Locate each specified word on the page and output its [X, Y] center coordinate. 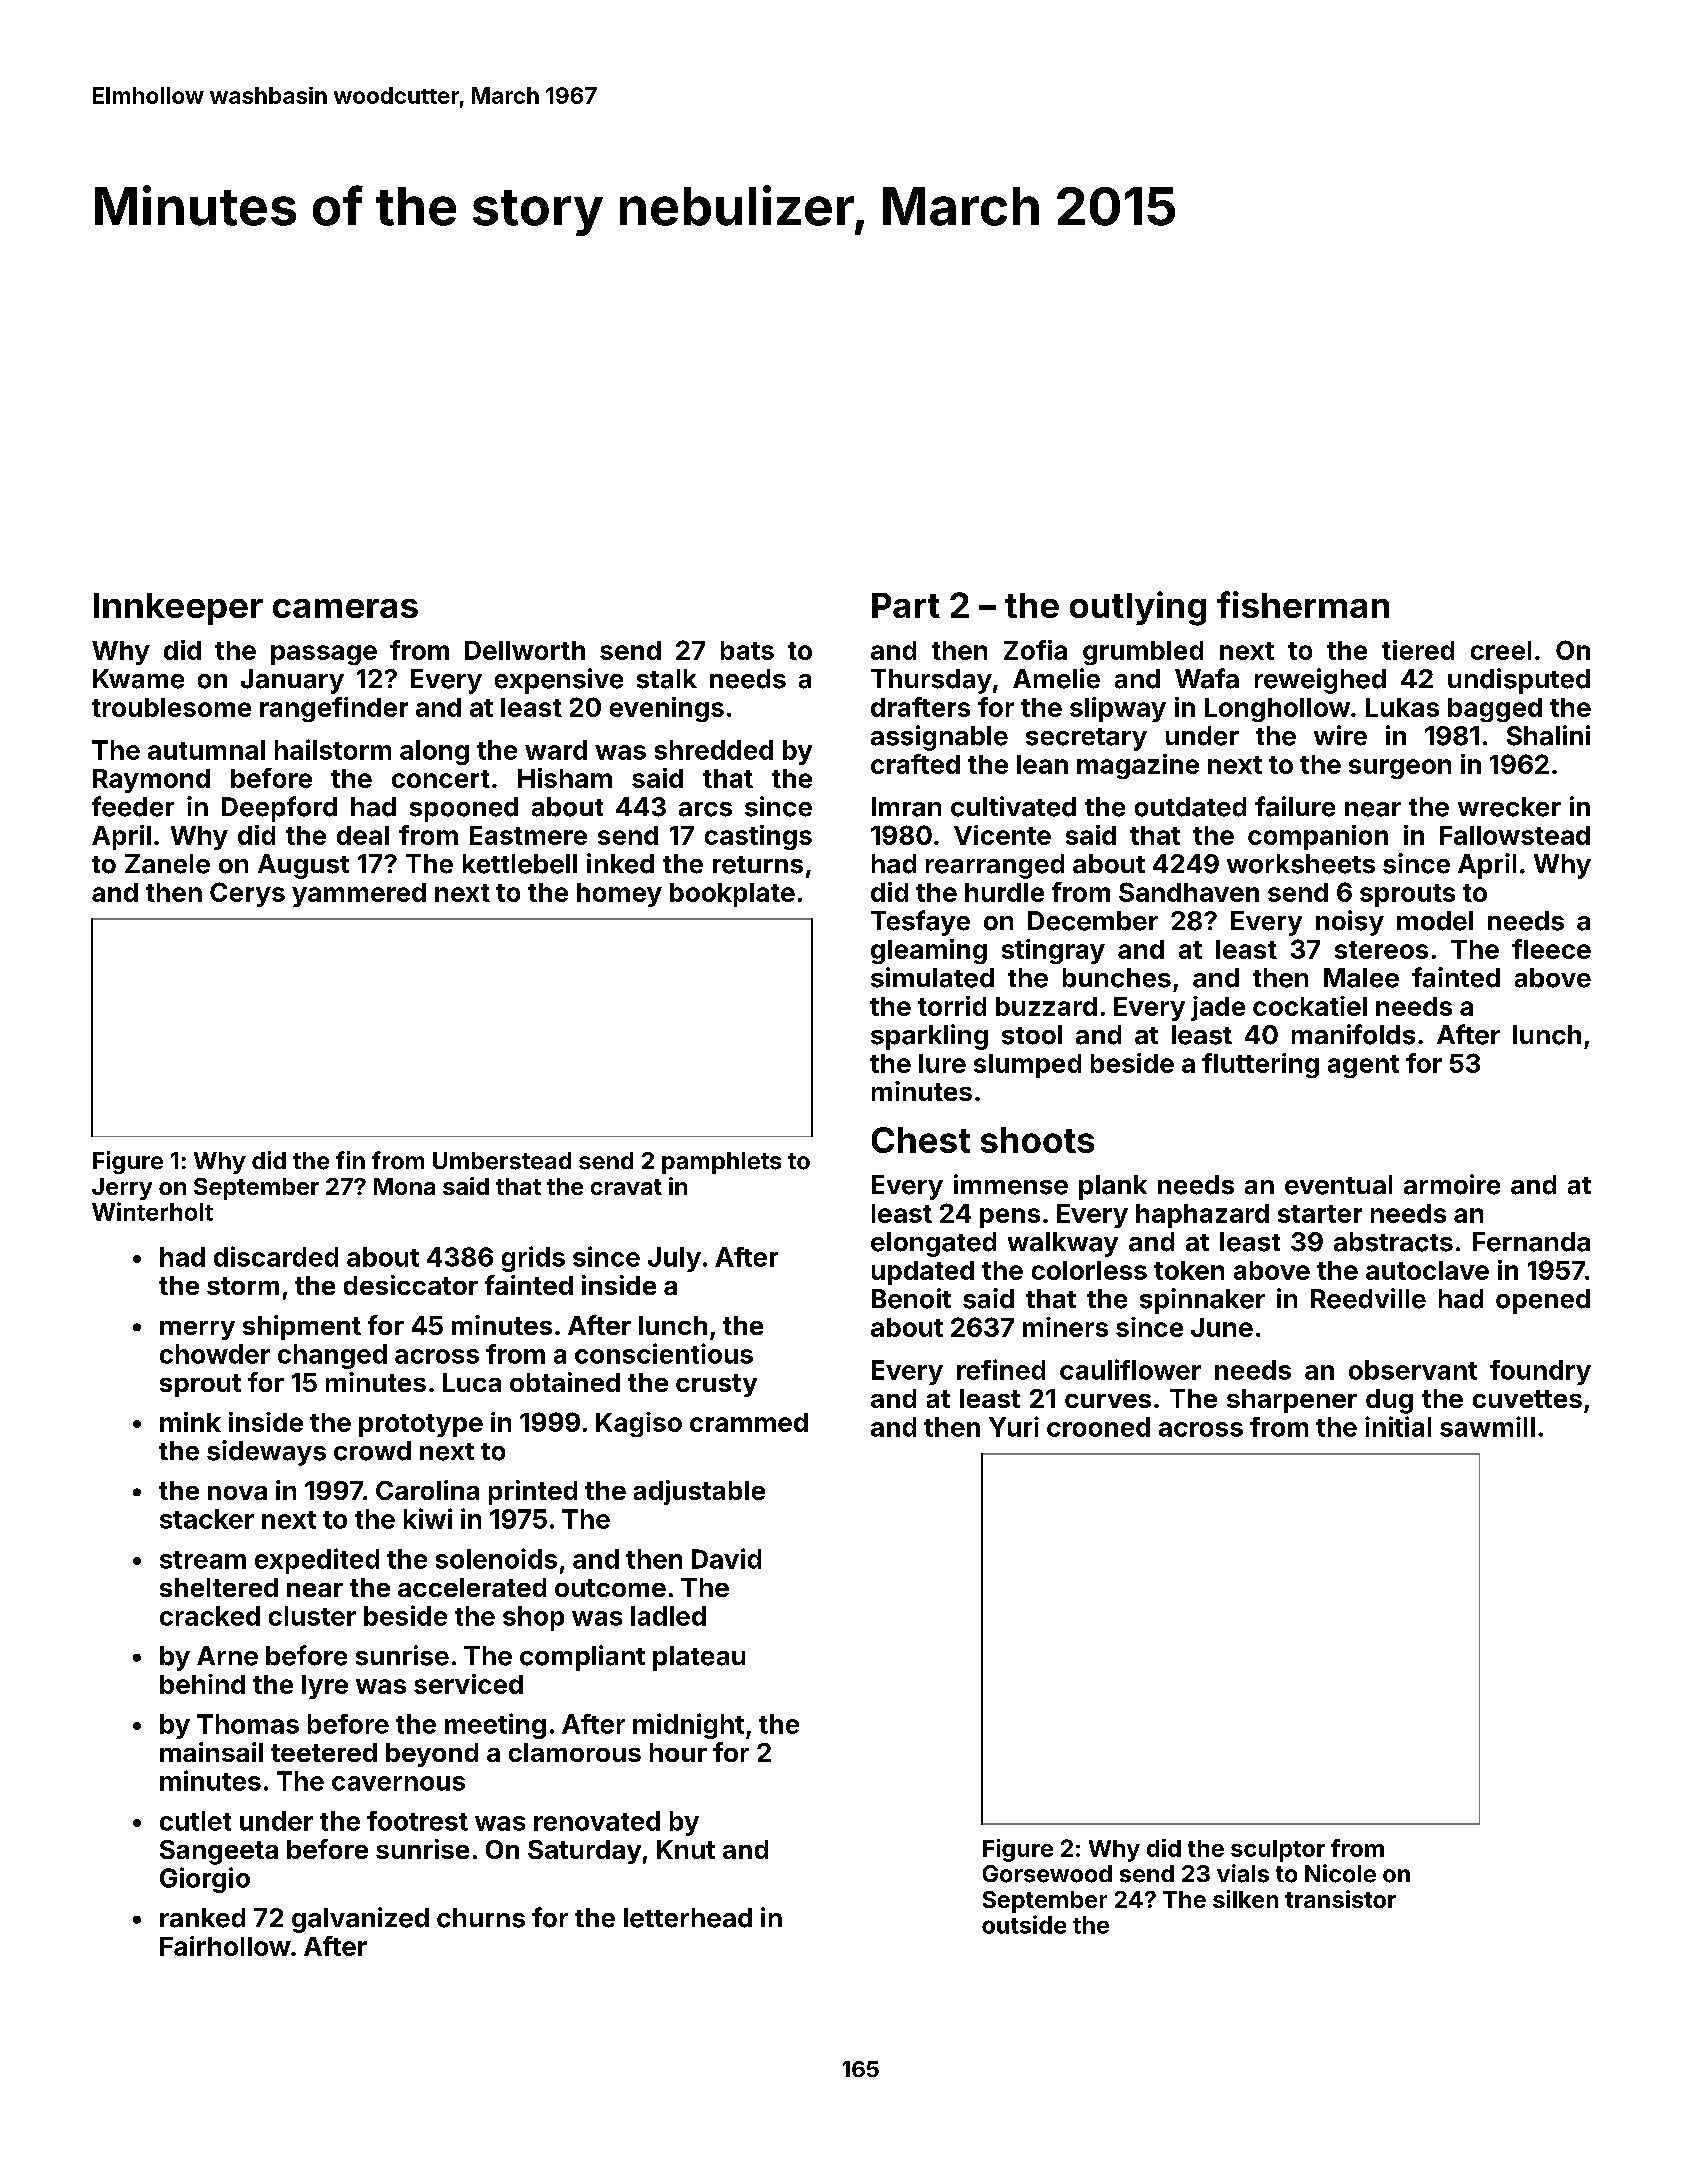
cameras [345, 608]
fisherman [1303, 604]
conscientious [664, 1353]
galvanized [360, 1920]
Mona [404, 1186]
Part [906, 605]
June [1222, 1327]
